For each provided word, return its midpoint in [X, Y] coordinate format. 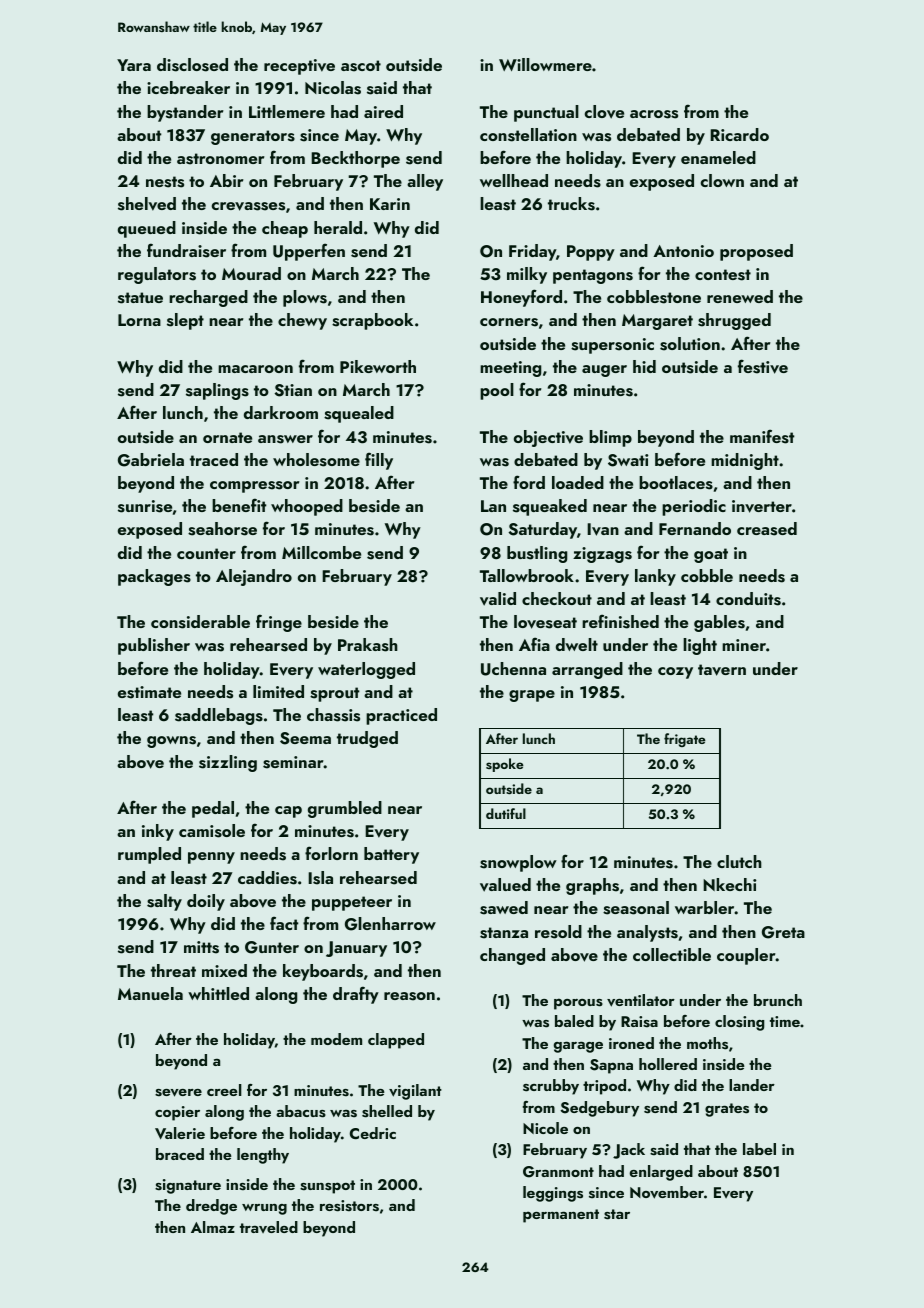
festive [763, 366]
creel [224, 1090]
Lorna [139, 320]
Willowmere [545, 64]
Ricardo [739, 134]
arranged [587, 670]
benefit [239, 505]
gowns [171, 742]
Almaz [213, 1227]
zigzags [602, 555]
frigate [685, 740]
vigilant [415, 1092]
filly [379, 461]
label [759, 1149]
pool [497, 391]
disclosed [192, 65]
